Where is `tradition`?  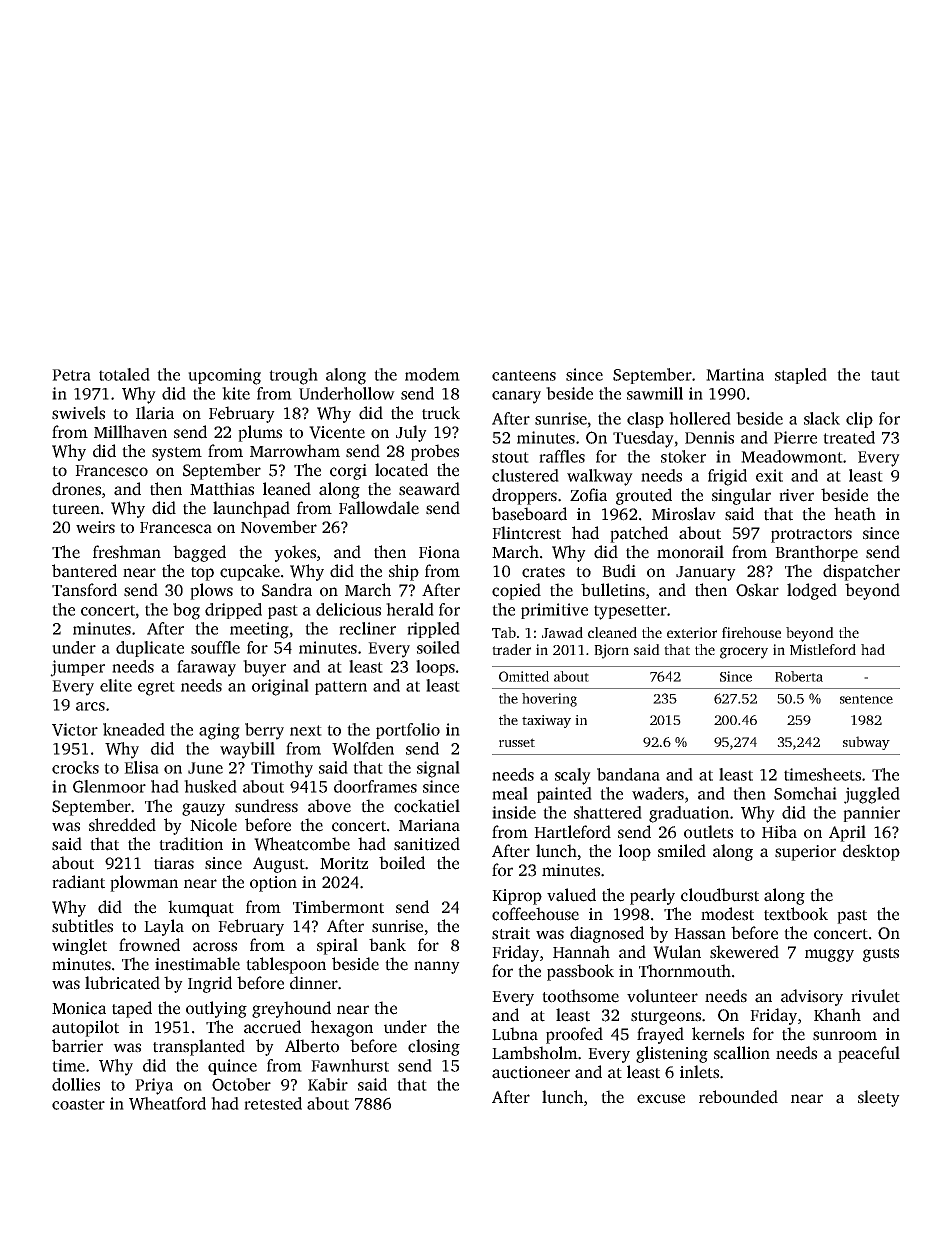
tradition is located at coordinates (191, 844).
